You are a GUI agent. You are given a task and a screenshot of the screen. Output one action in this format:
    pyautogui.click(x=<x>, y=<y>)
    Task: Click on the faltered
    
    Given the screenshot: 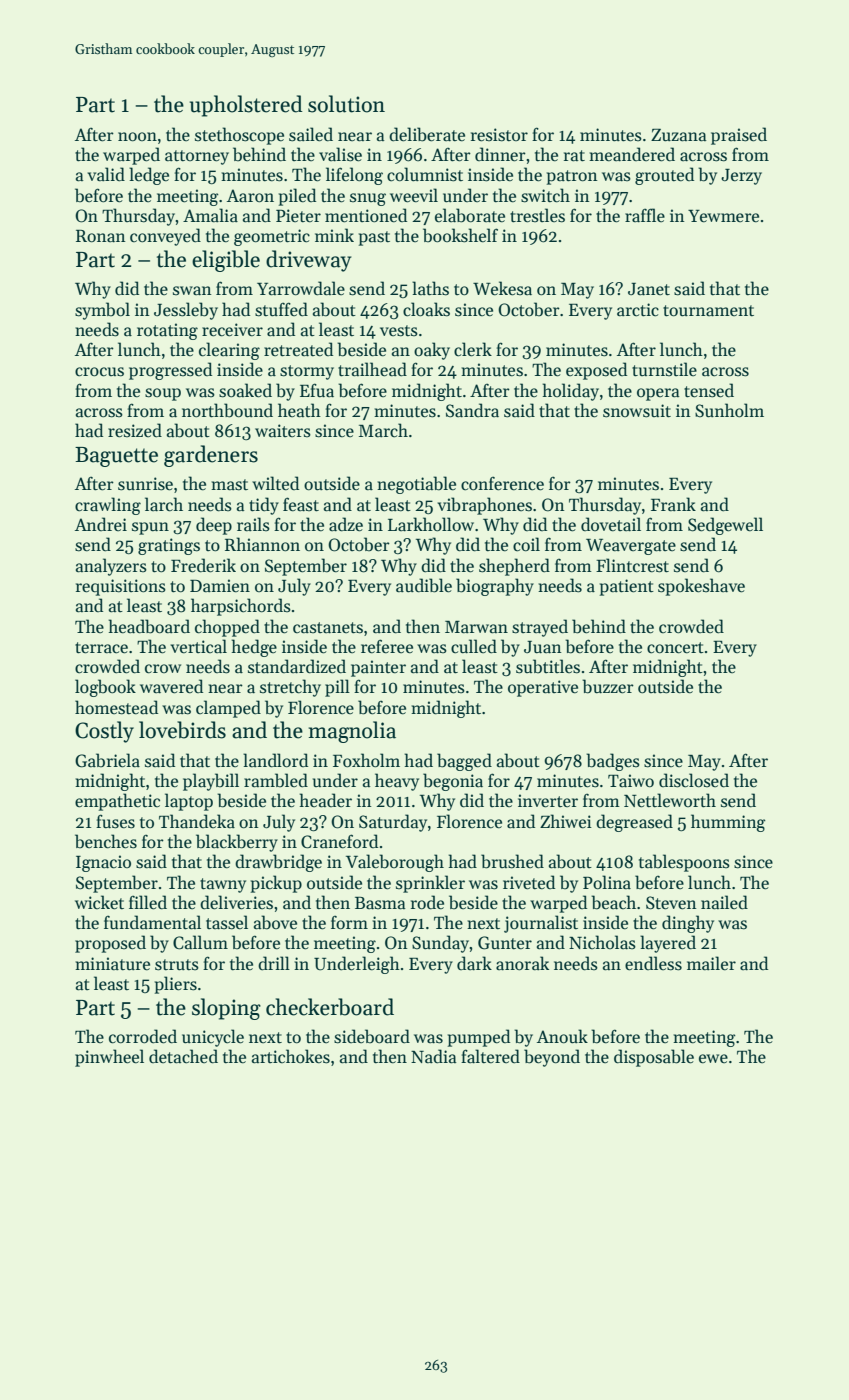 What is the action you would take?
    pyautogui.click(x=490, y=1056)
